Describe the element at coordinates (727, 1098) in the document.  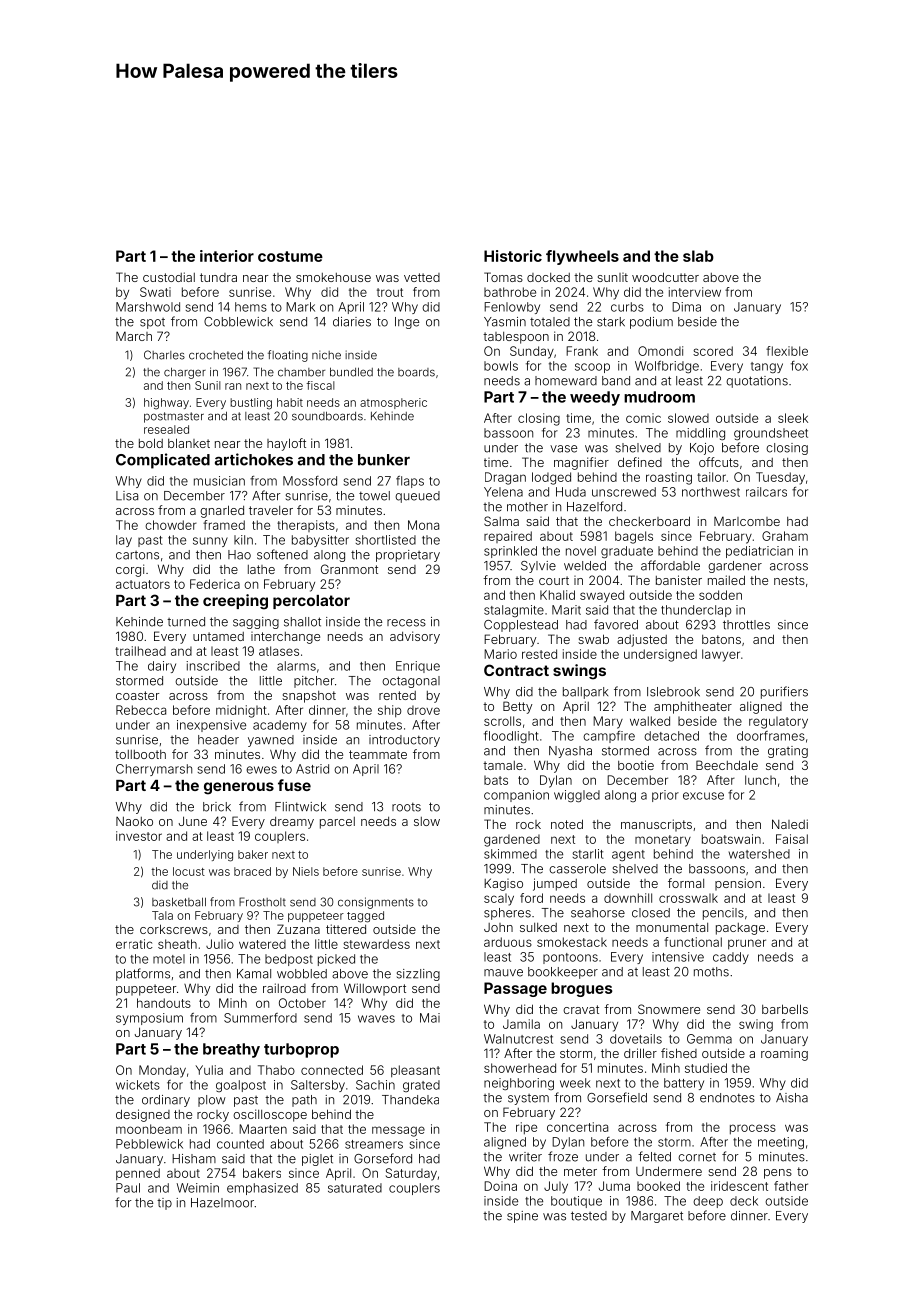
I see `endnotes` at that location.
